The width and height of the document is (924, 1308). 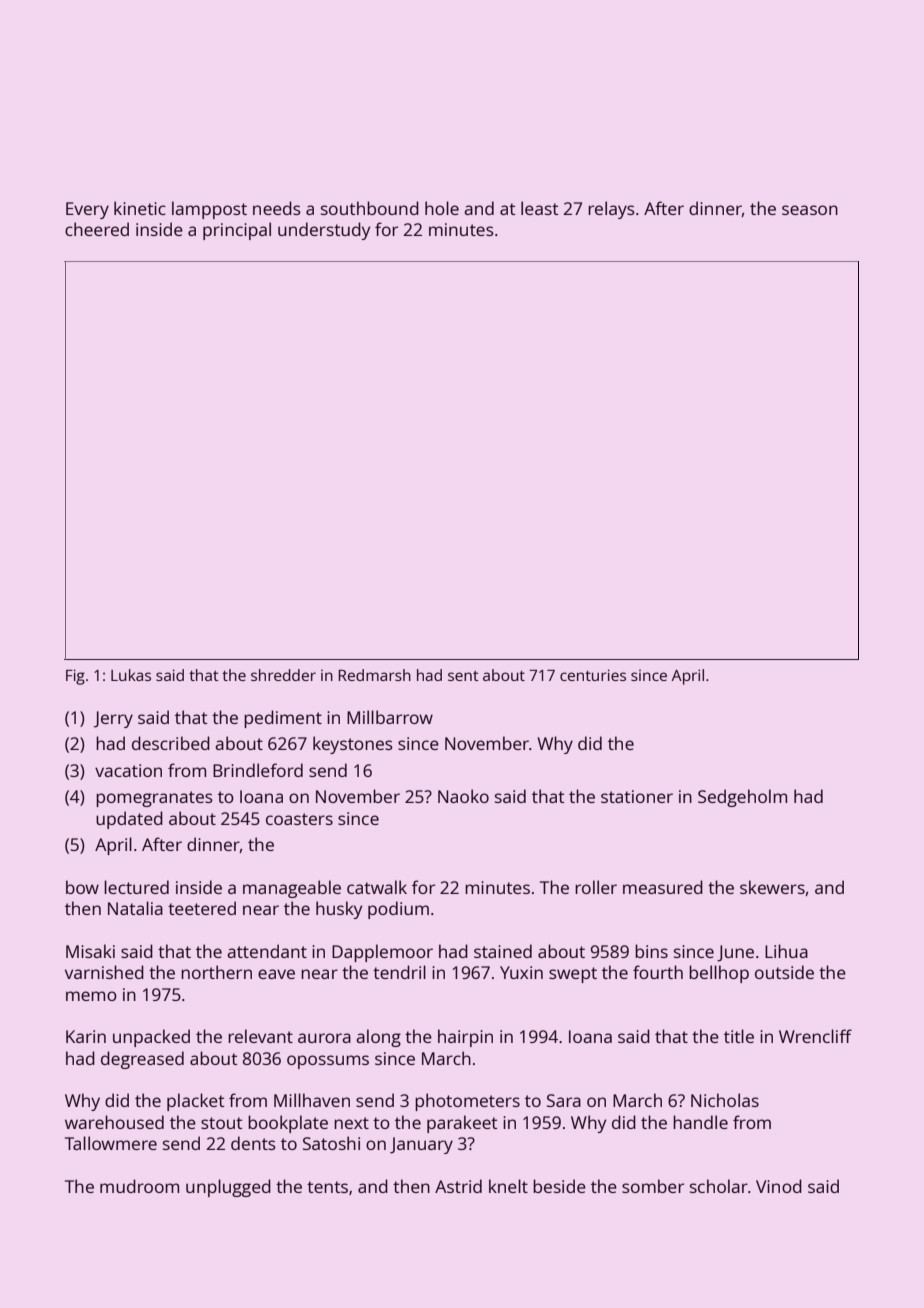 I want to click on Sedgeholm, so click(x=742, y=798).
